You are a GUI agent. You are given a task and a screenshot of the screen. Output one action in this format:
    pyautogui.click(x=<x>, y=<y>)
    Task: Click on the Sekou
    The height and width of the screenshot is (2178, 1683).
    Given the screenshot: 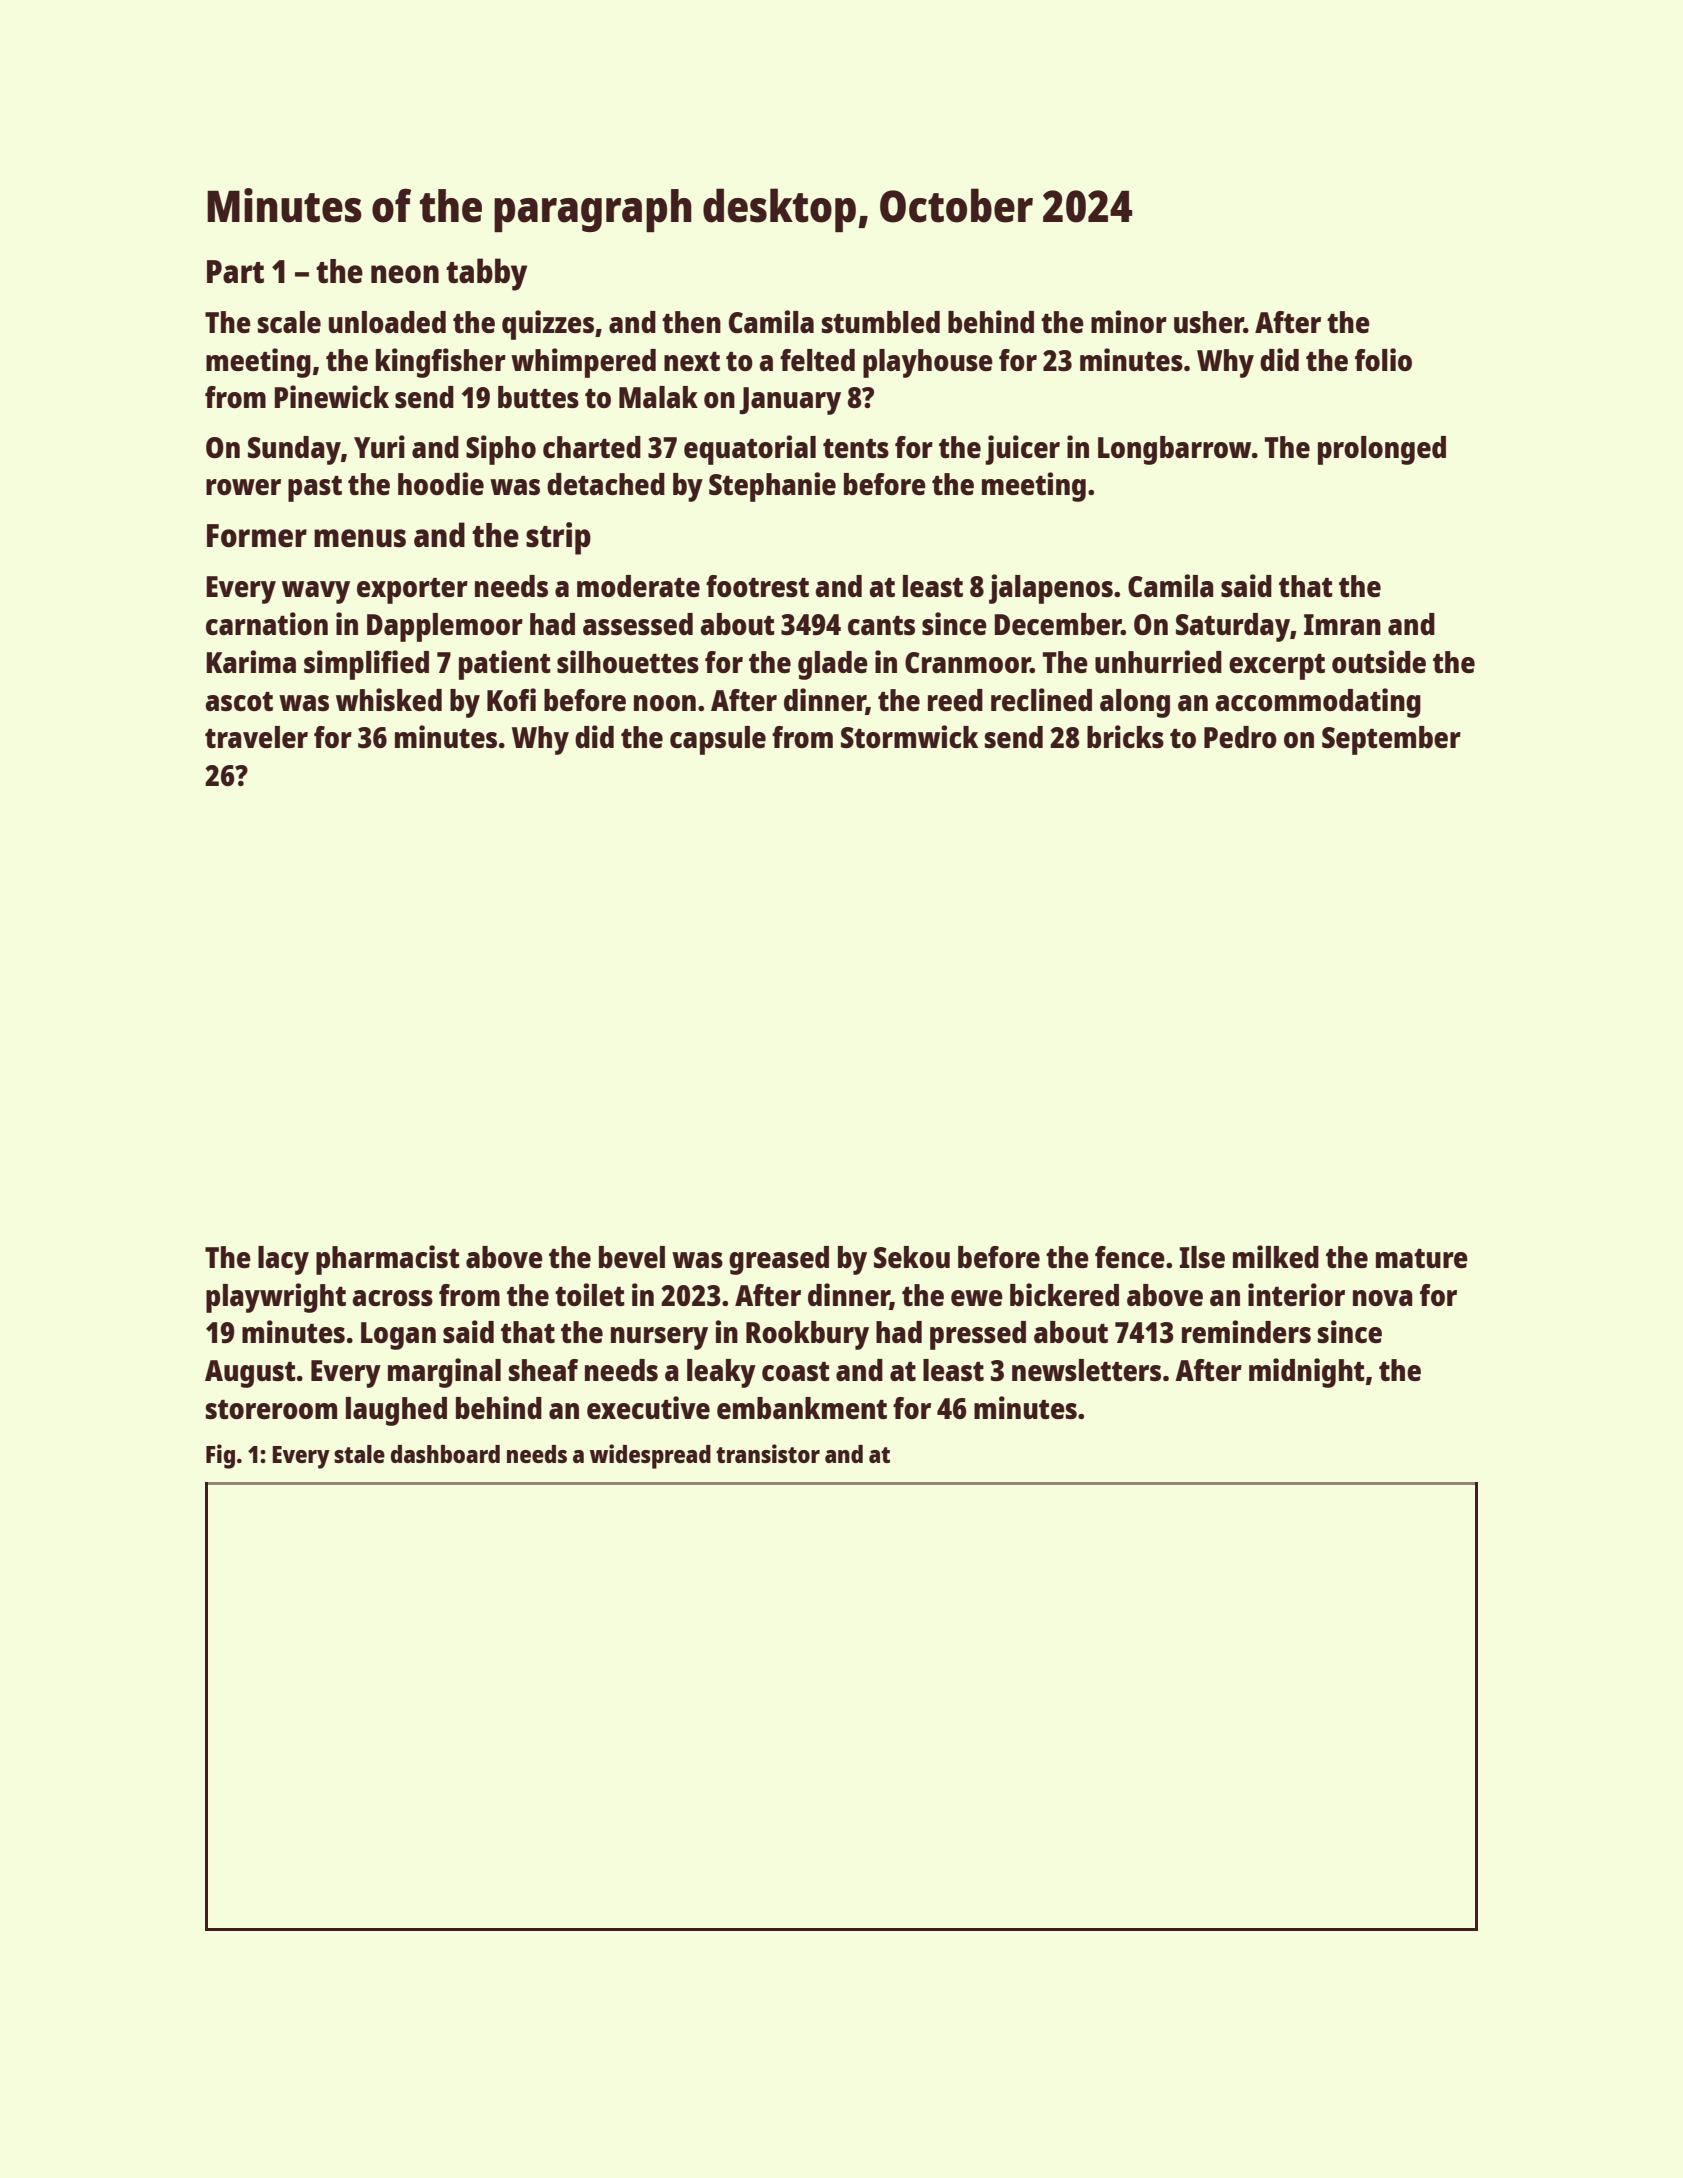 What is the action you would take?
    pyautogui.click(x=912, y=1257)
